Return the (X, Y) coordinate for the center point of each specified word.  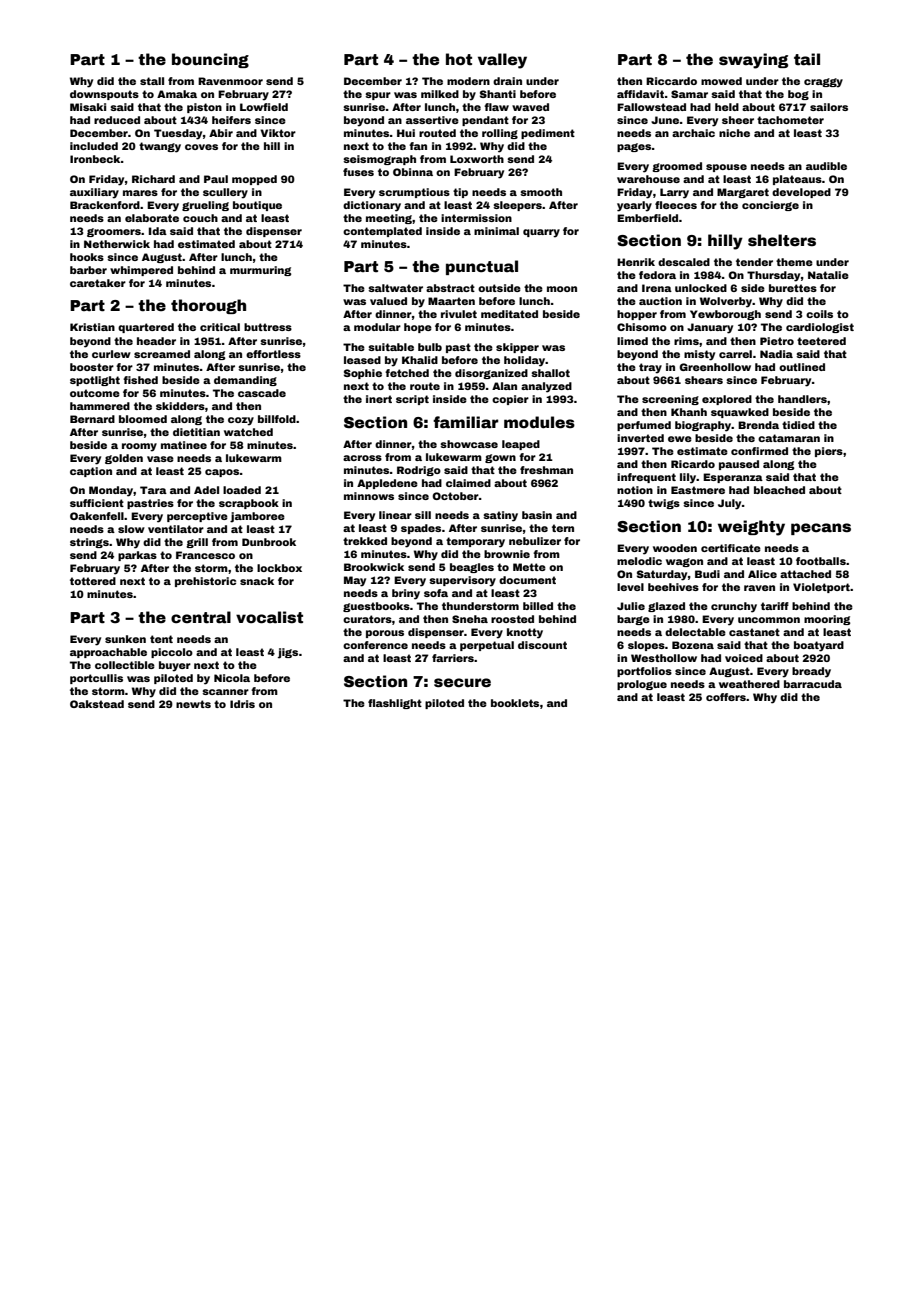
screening (670, 400)
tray (650, 368)
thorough (208, 306)
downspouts (104, 95)
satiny (500, 516)
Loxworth (477, 159)
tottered (93, 581)
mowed (721, 81)
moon (562, 289)
